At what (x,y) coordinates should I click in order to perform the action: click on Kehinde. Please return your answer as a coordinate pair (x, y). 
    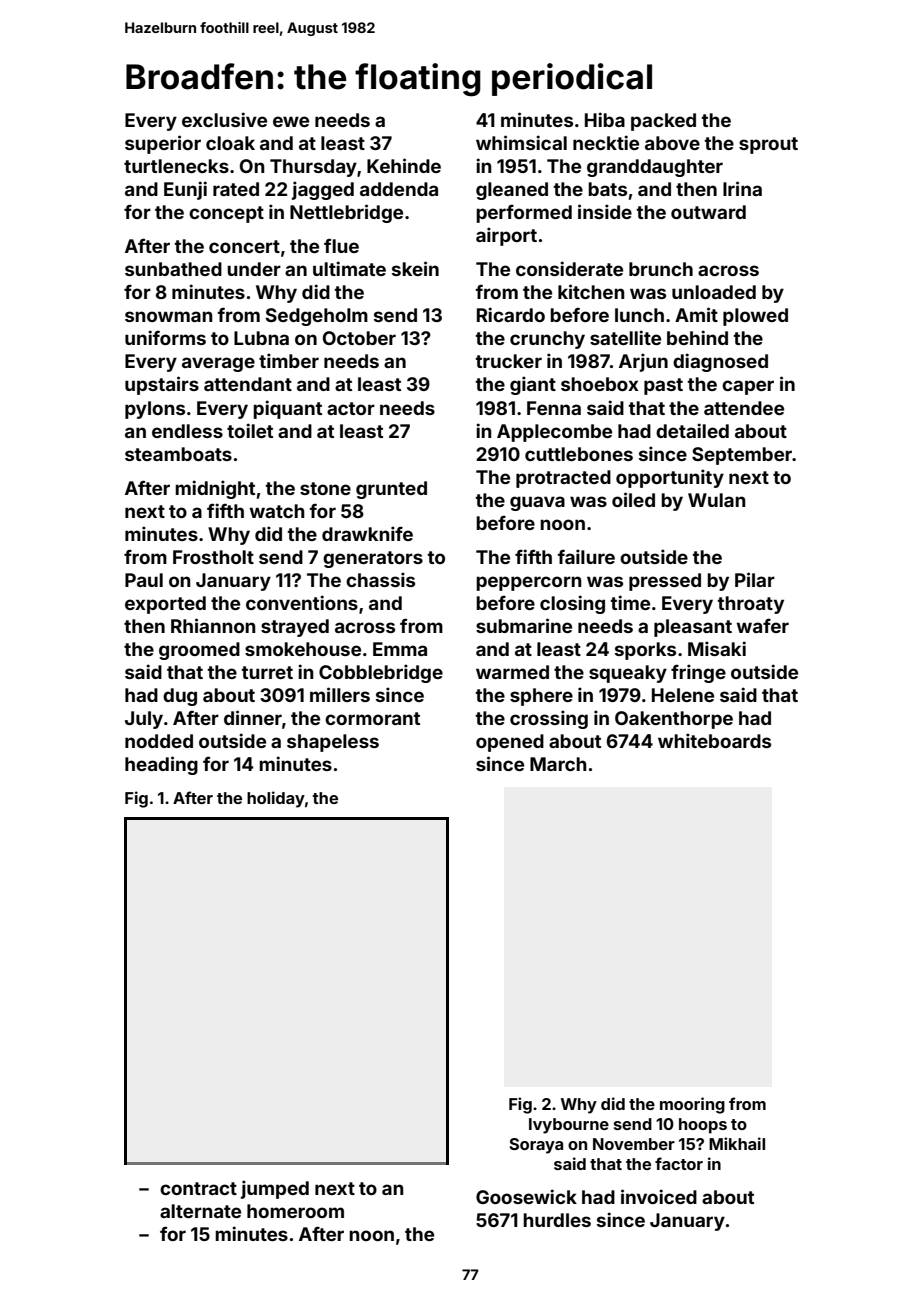
    Looking at the image, I should click on (404, 165).
